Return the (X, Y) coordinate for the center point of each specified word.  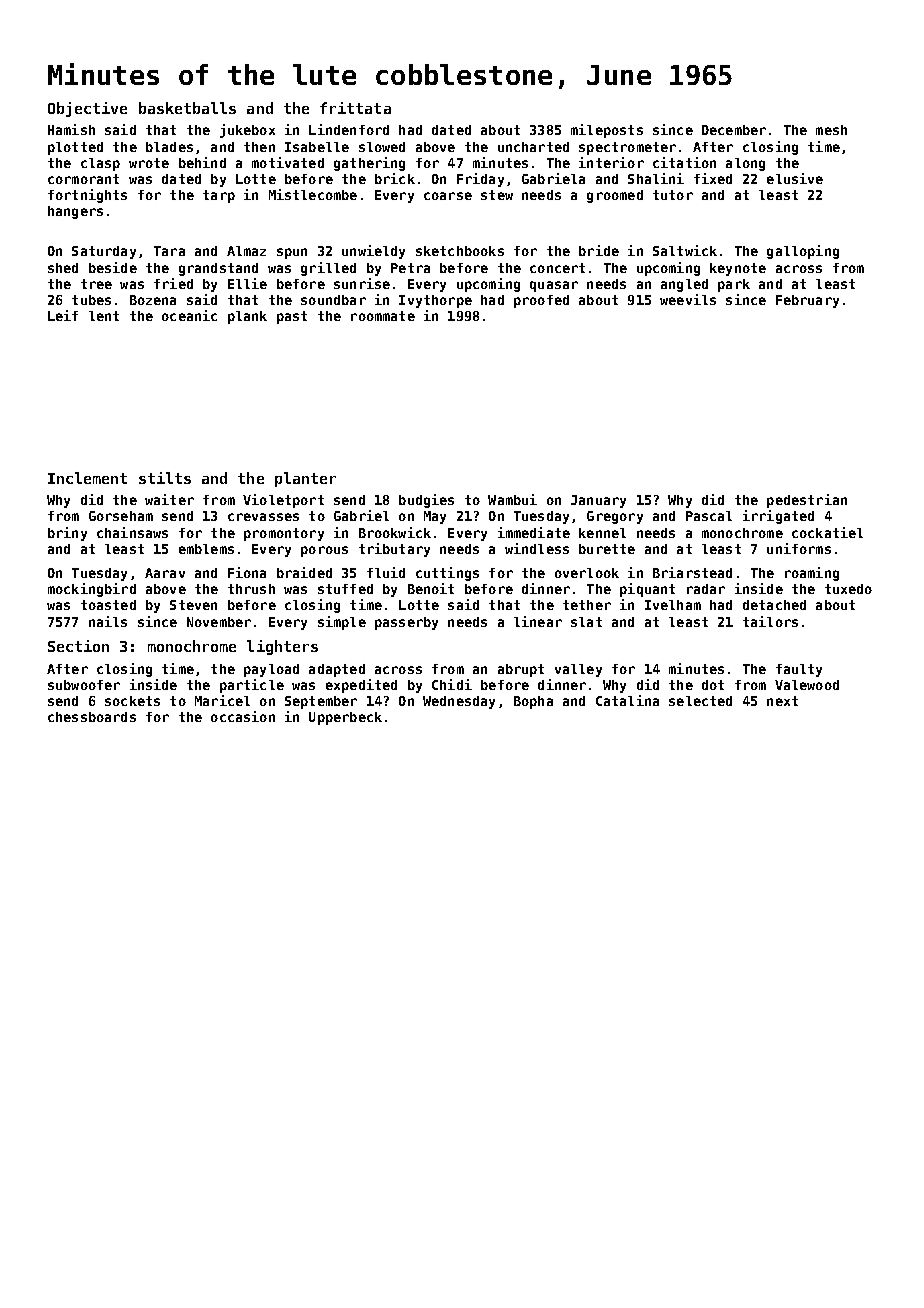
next (782, 701)
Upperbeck (345, 718)
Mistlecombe (313, 194)
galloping (803, 252)
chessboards (92, 717)
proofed (541, 301)
